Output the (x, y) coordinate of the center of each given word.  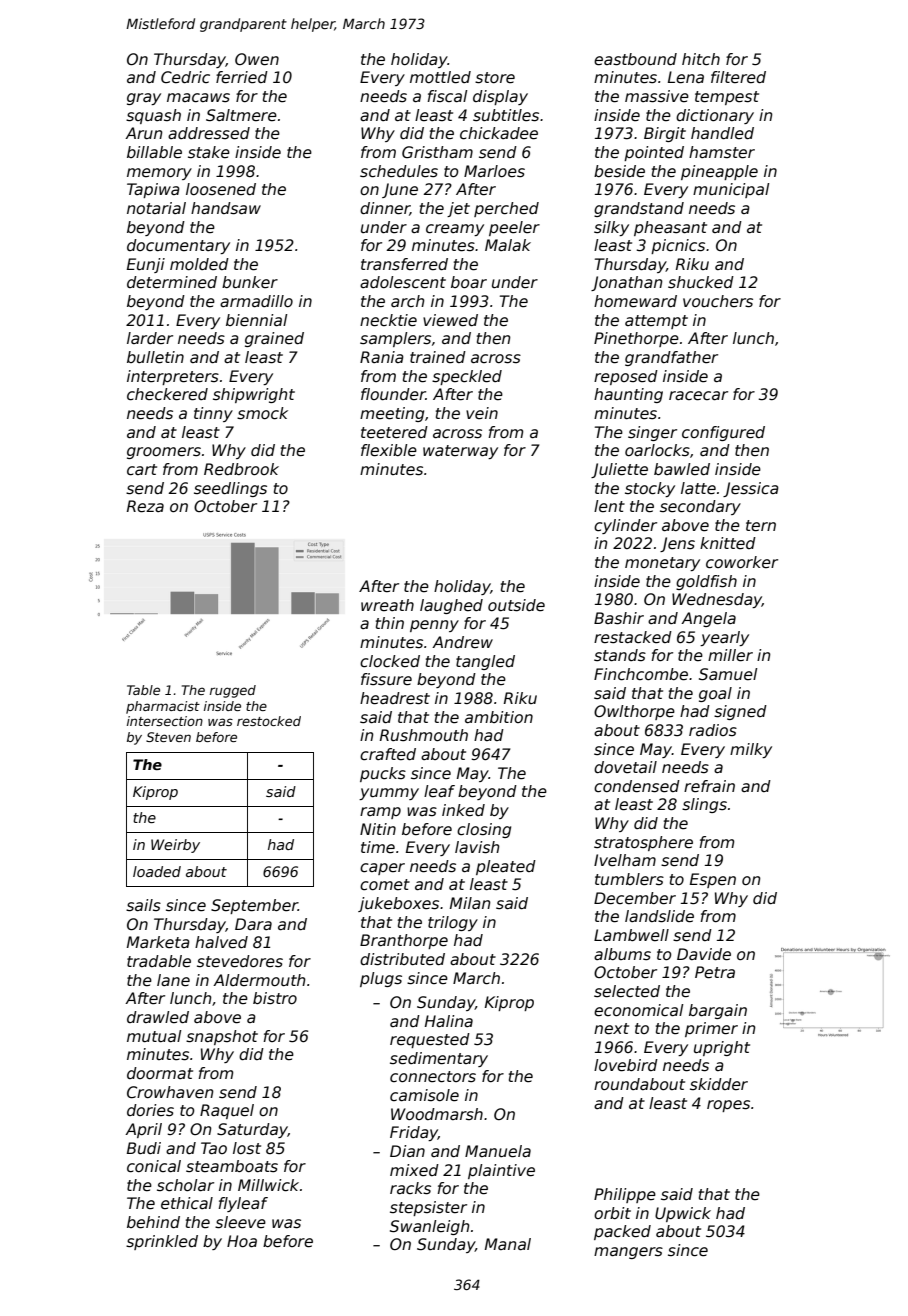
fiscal (447, 96)
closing (484, 830)
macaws (198, 98)
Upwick (683, 1214)
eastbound (635, 59)
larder (150, 338)
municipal (731, 190)
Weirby (175, 846)
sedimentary (439, 1059)
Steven (168, 737)
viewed (450, 320)
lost (247, 1148)
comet (385, 885)
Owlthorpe (634, 712)
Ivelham (625, 860)
